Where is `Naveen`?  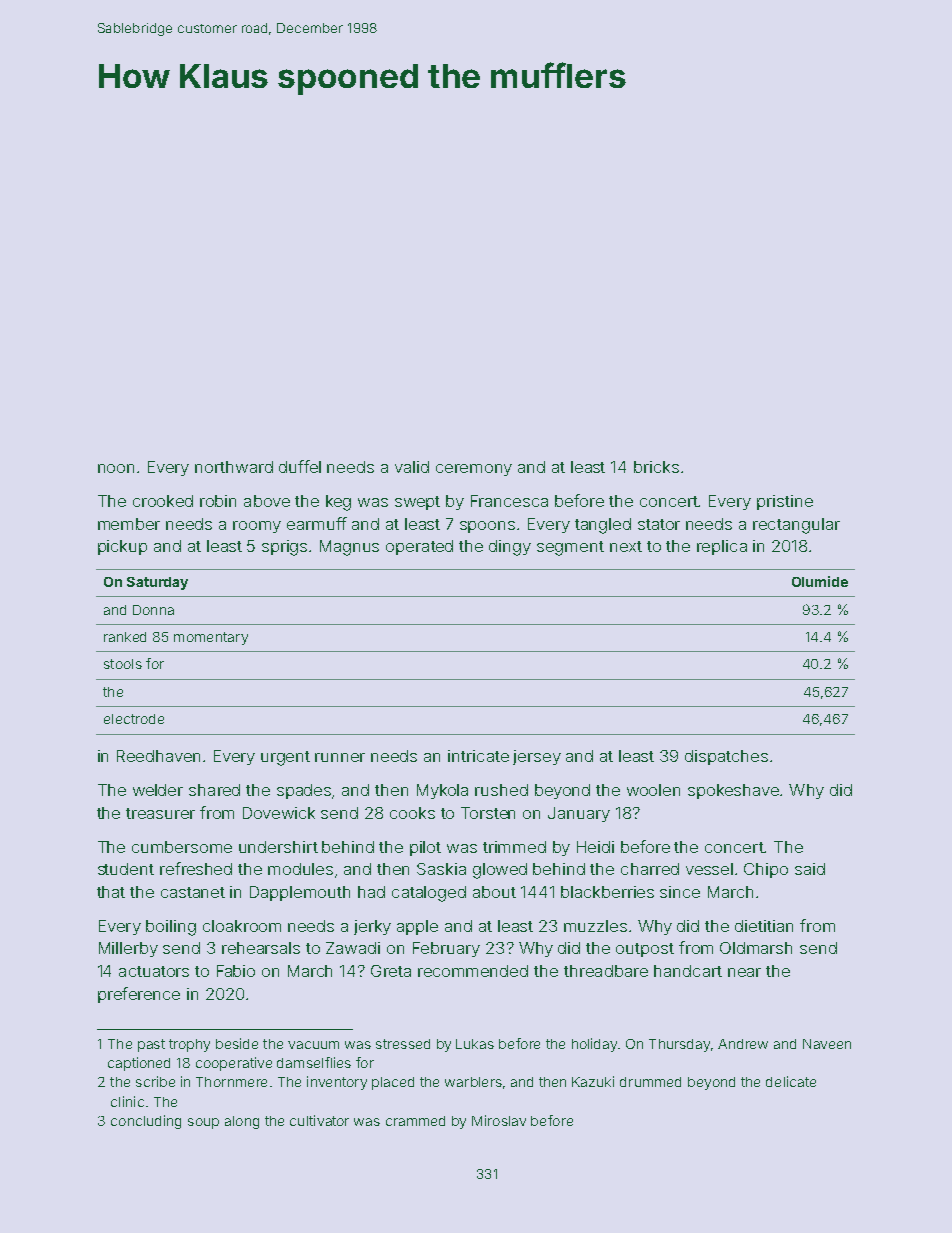 Naveen is located at coordinates (827, 1044).
